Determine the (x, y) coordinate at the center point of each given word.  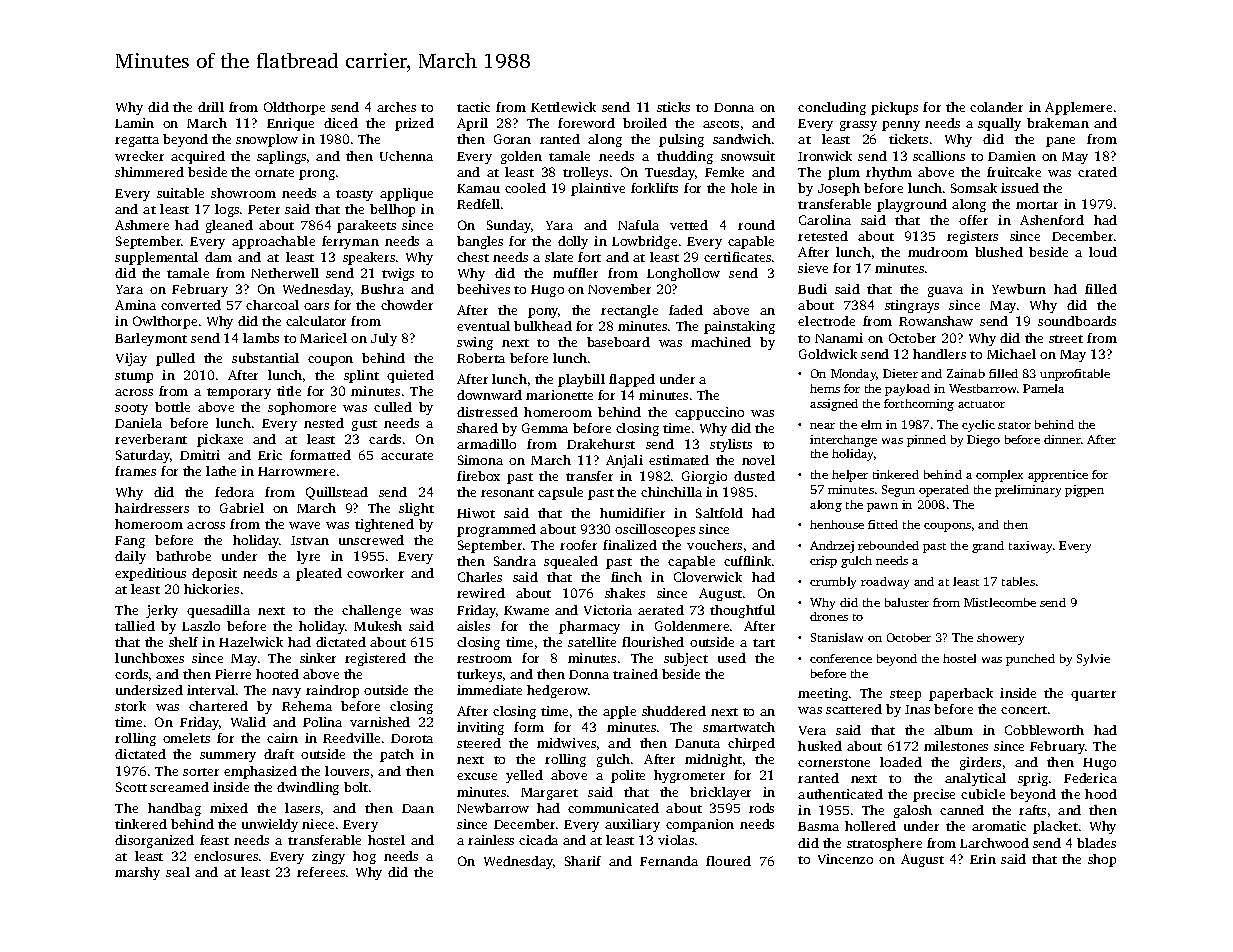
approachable (273, 242)
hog (364, 857)
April (472, 124)
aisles (473, 626)
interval (211, 690)
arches (396, 107)
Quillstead (337, 493)
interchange (843, 441)
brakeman (1058, 123)
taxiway (1030, 547)
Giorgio (704, 477)
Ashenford (1052, 220)
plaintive (598, 189)
